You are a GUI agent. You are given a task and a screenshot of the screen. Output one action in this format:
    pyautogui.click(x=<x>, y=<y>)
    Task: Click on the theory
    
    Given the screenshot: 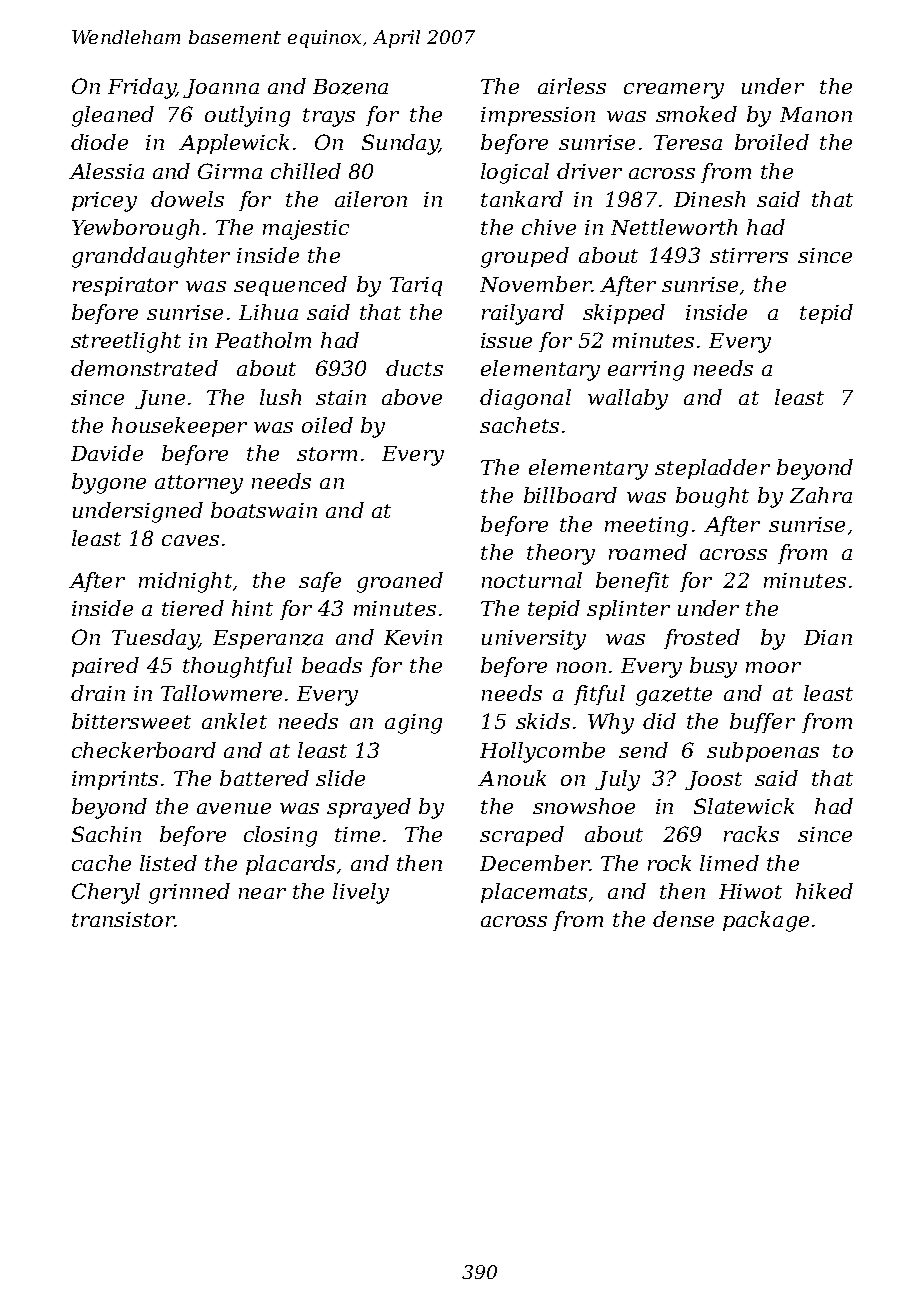 What is the action you would take?
    pyautogui.click(x=561, y=554)
